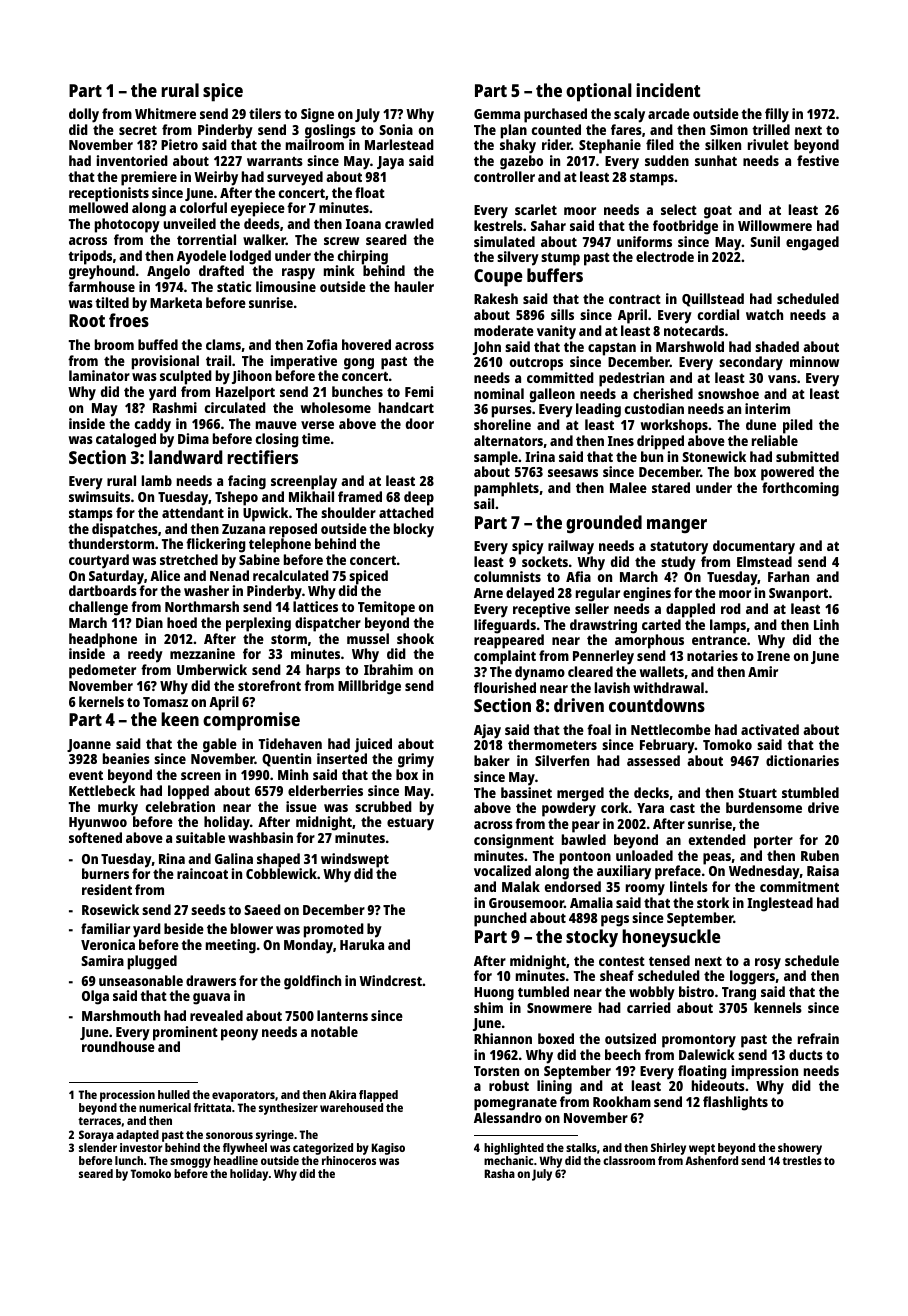  What do you see at coordinates (540, 673) in the image?
I see `dynamo` at bounding box center [540, 673].
